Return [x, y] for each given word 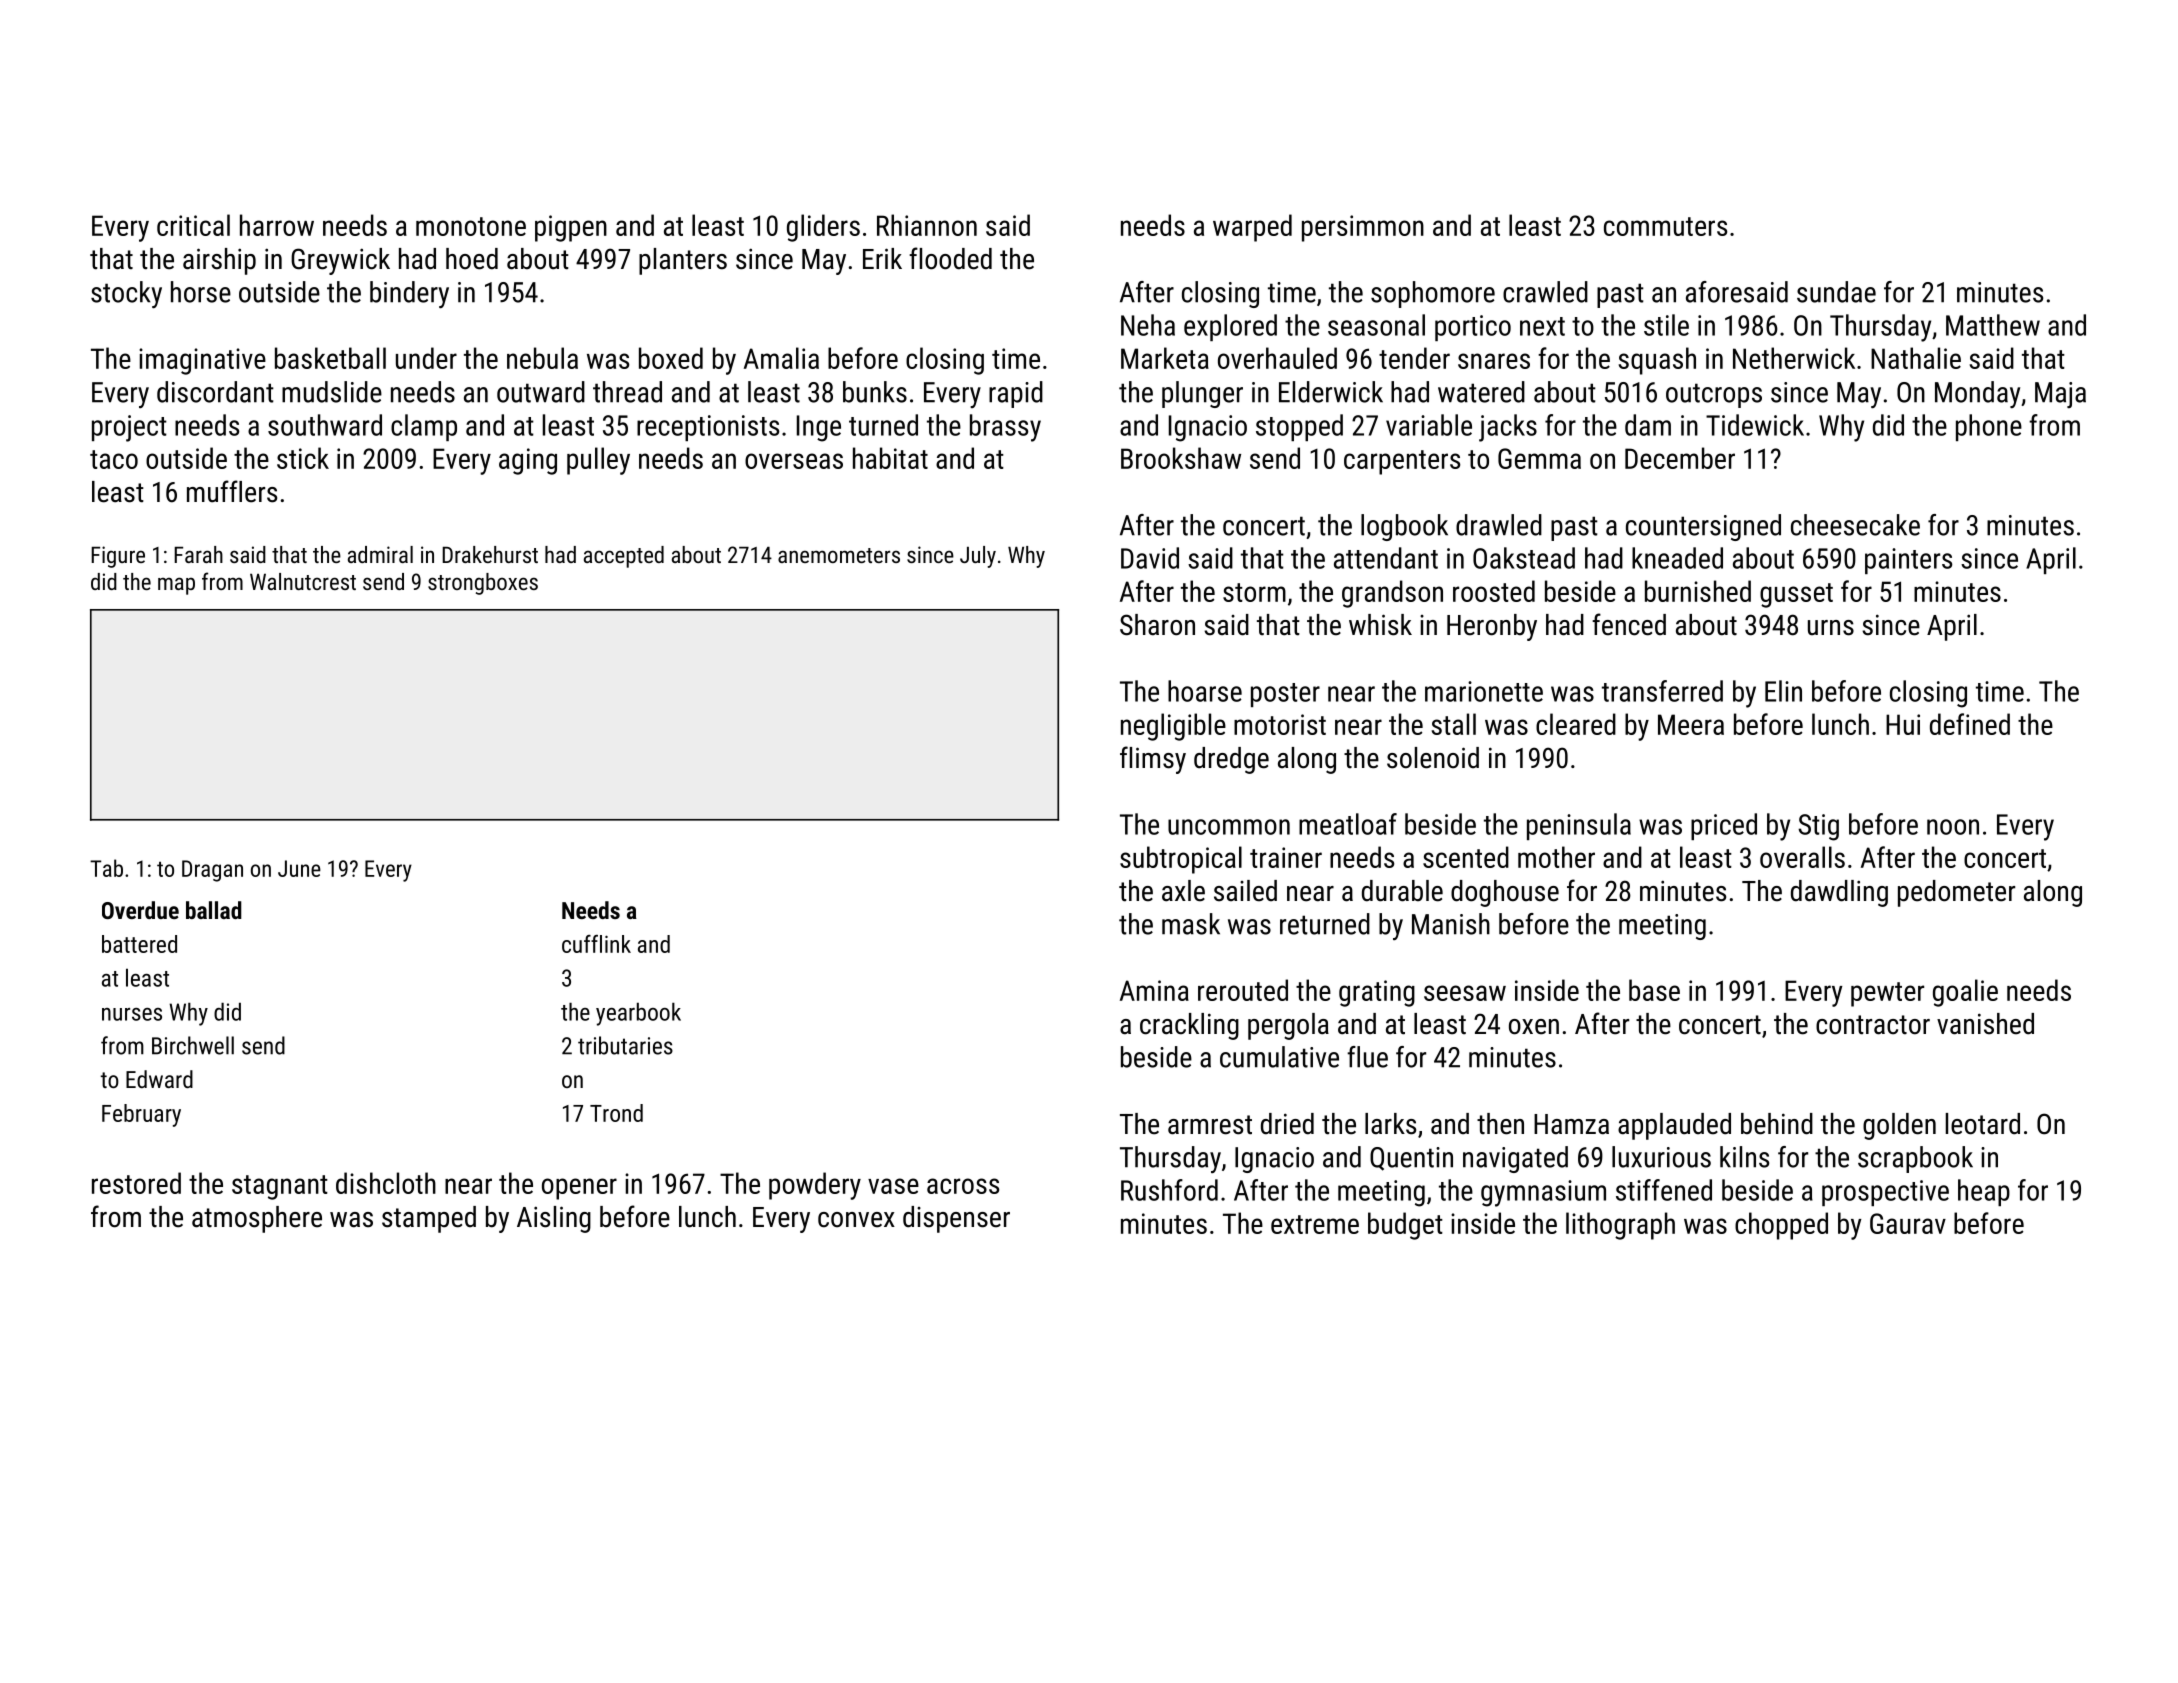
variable [1429, 425]
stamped [429, 1219]
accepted [624, 557]
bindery [409, 295]
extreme [1315, 1224]
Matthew [1993, 325]
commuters [1665, 226]
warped [1252, 228]
